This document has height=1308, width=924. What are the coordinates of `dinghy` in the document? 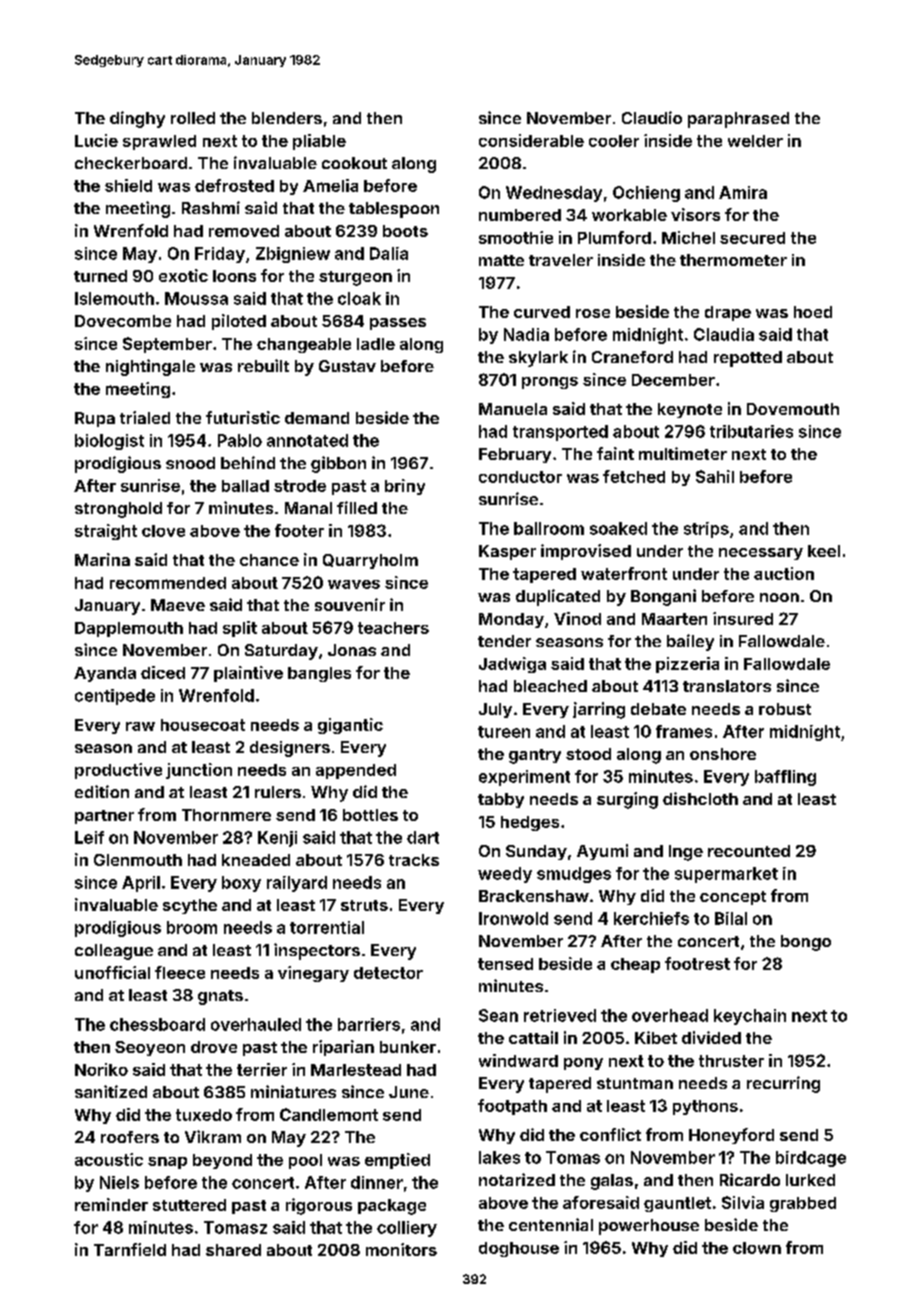 It's located at (137, 119).
